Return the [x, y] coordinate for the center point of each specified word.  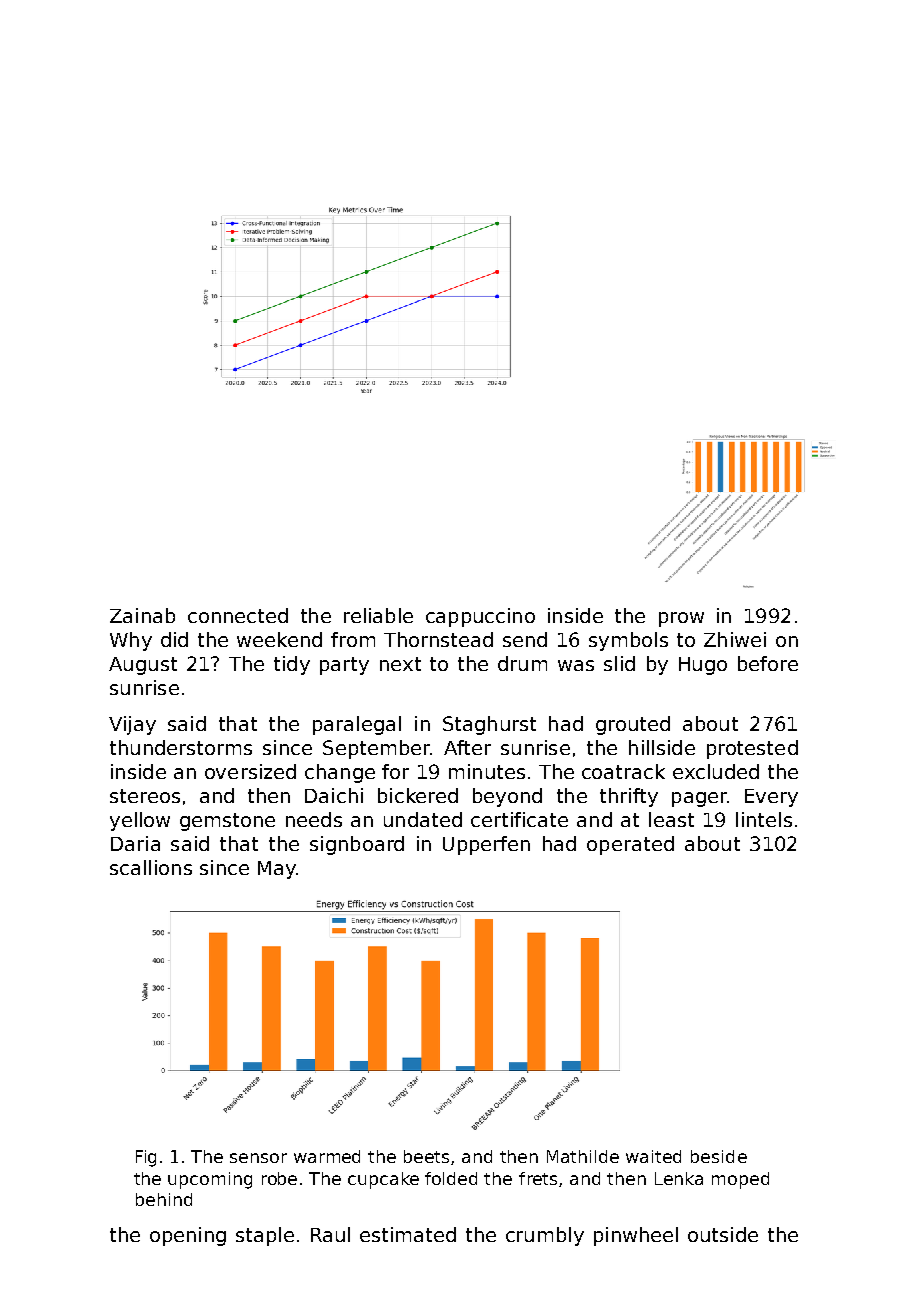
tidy [292, 665]
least [671, 819]
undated [423, 819]
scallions [151, 867]
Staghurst [489, 725]
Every [771, 798]
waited [653, 1156]
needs [314, 819]
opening [188, 1236]
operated [630, 845]
